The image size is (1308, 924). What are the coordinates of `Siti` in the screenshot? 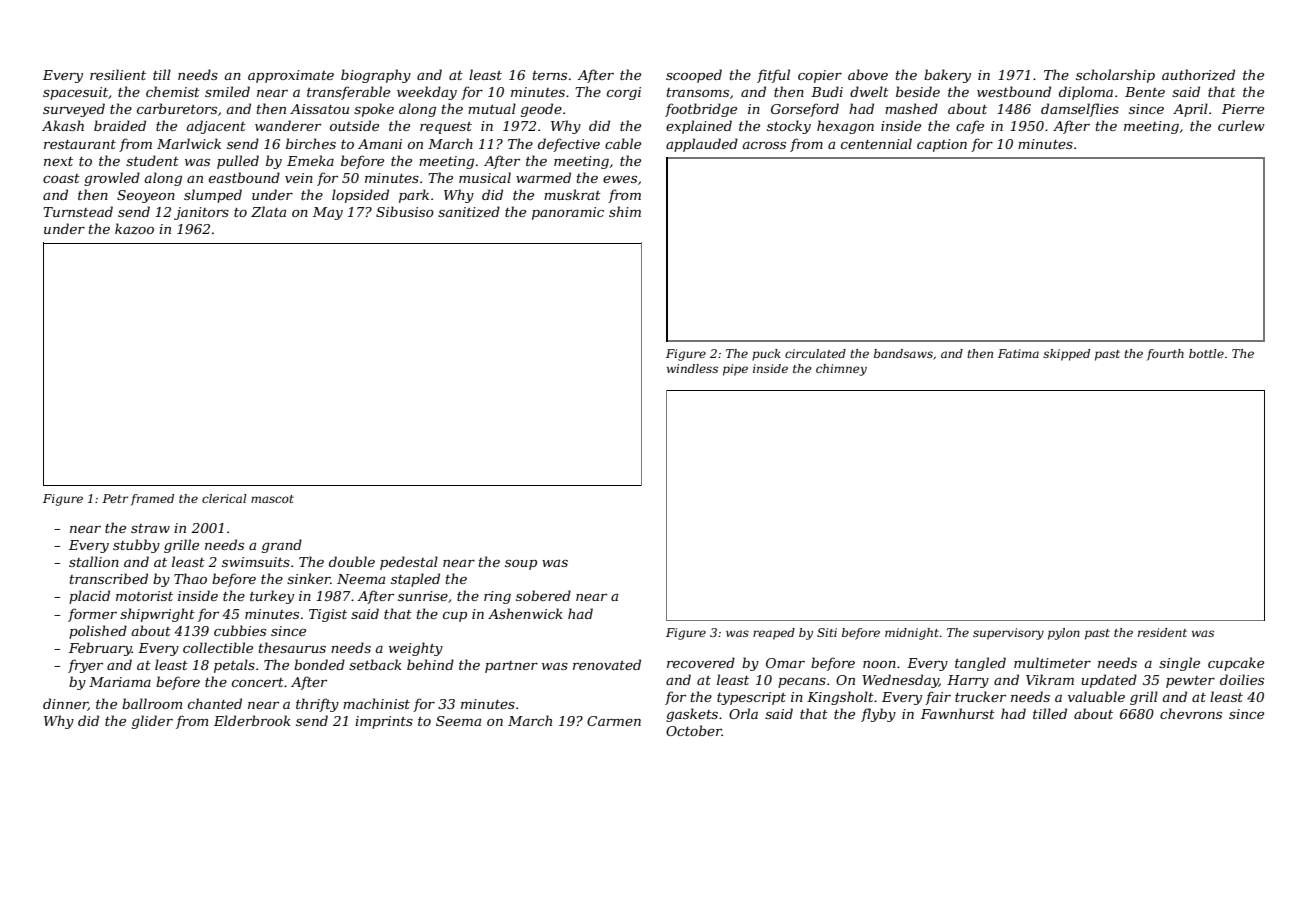 It's located at (827, 632).
